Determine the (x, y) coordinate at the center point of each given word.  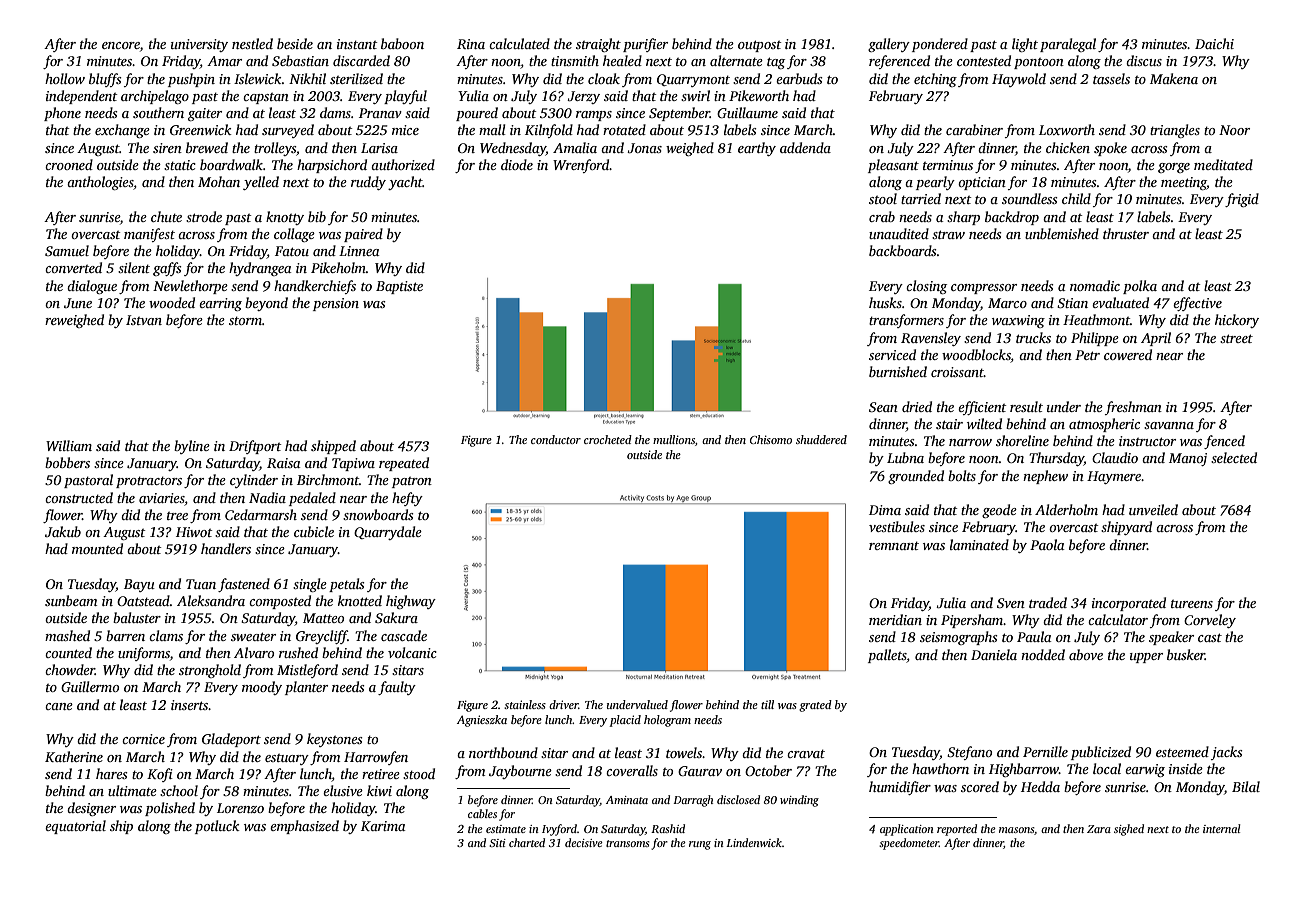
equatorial (75, 827)
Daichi (1214, 43)
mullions (674, 439)
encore (121, 45)
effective (1197, 304)
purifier (645, 45)
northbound (503, 752)
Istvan (144, 320)
